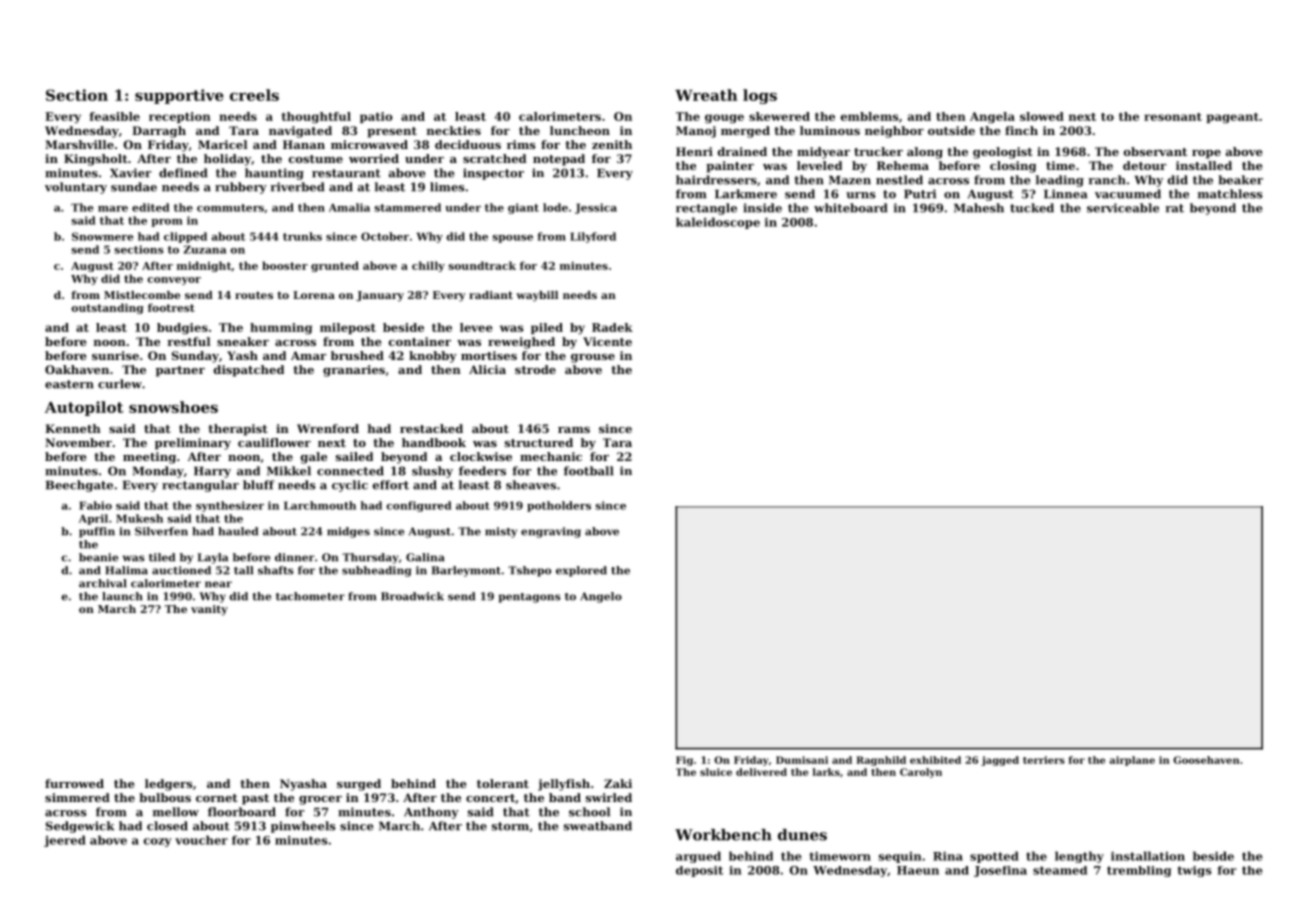  What do you see at coordinates (551, 532) in the screenshot?
I see `engraving` at bounding box center [551, 532].
